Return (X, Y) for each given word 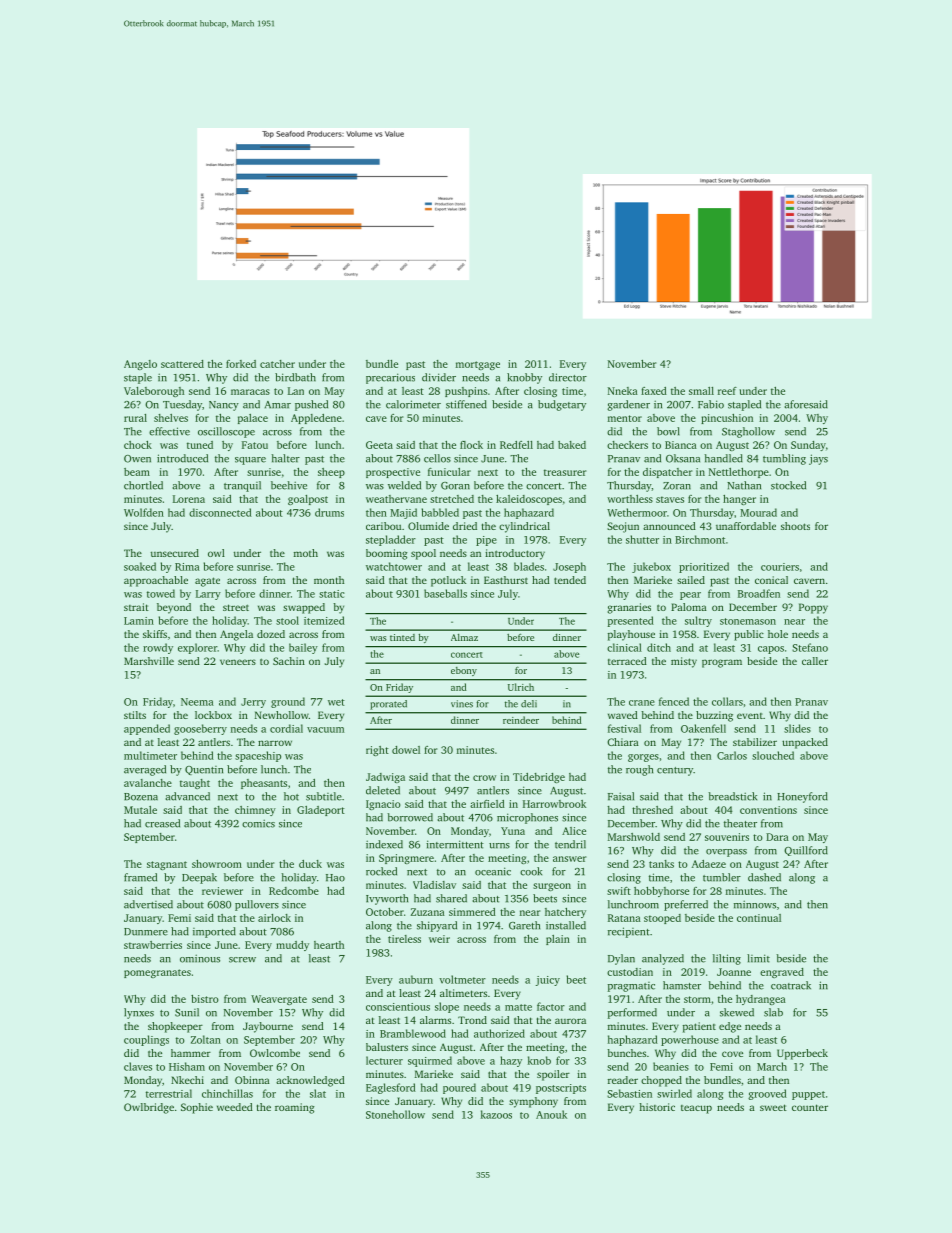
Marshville (149, 661)
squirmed (430, 1061)
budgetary (562, 405)
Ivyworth (387, 899)
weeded (235, 1107)
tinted (402, 637)
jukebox (651, 567)
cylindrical (524, 527)
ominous (200, 958)
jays (818, 459)
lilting (727, 959)
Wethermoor (637, 512)
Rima (187, 567)
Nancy (224, 406)
